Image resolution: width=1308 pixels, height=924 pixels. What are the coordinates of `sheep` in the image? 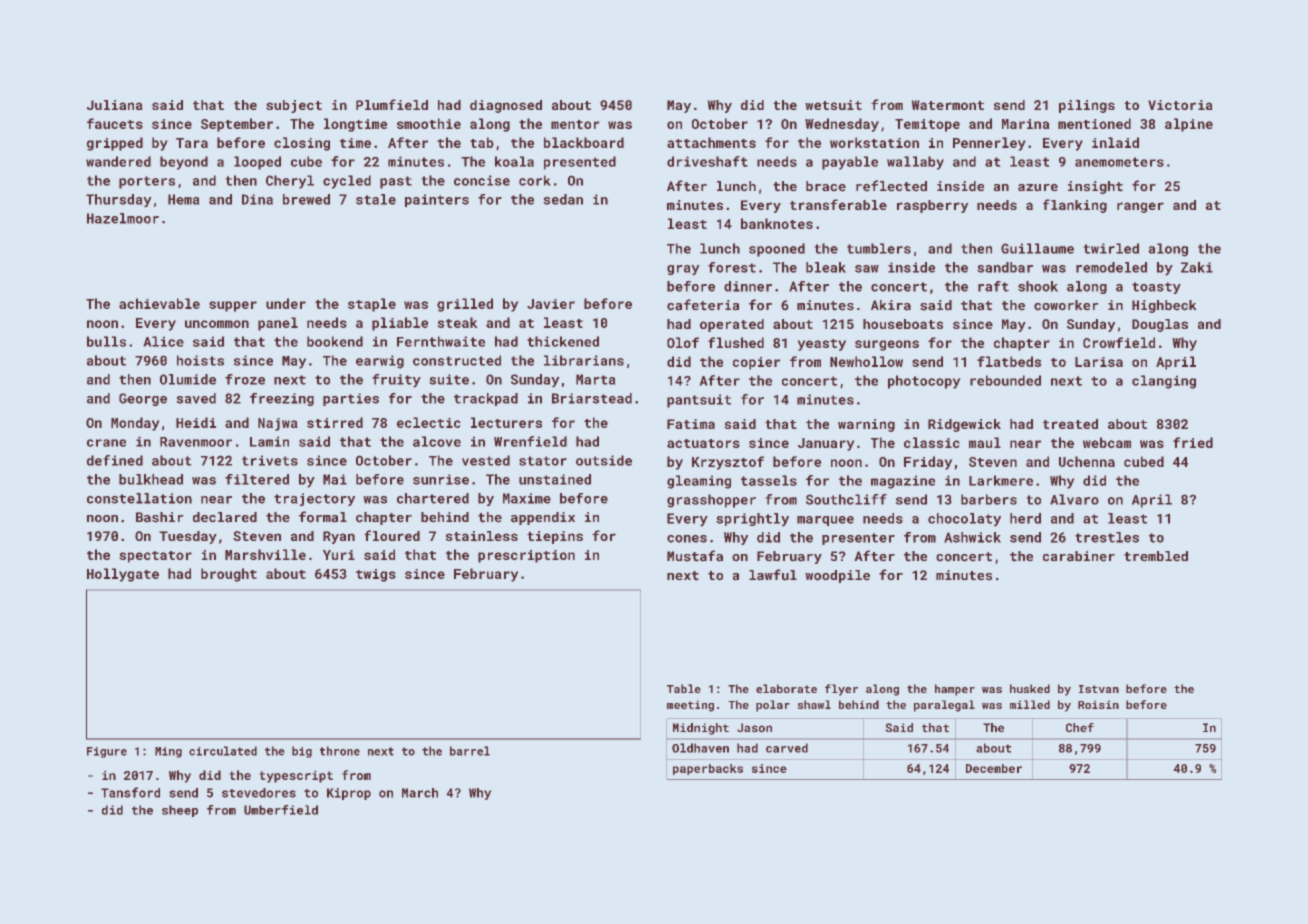 It's located at (180, 811).
